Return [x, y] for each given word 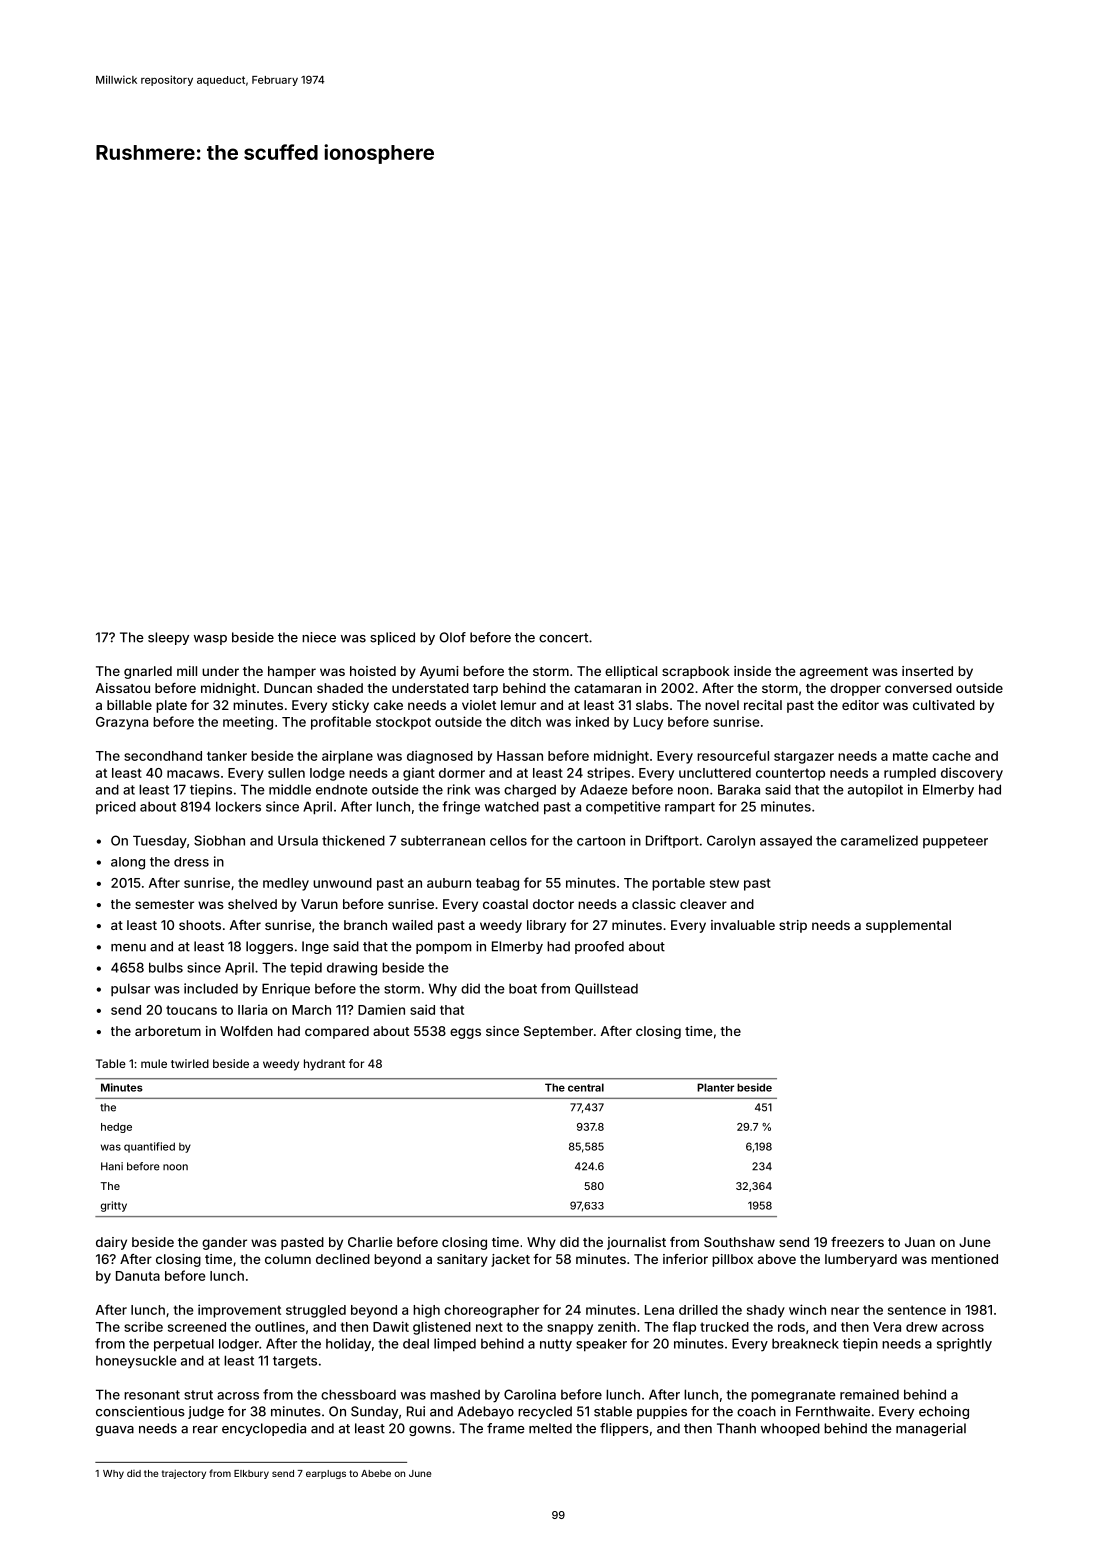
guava [115, 1431]
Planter [715, 1087]
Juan [920, 1242]
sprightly [964, 1345]
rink [458, 789]
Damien [381, 1009]
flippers [624, 1429]
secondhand [163, 756]
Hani [112, 1166]
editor [860, 705]
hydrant [324, 1065]
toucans [191, 1010]
